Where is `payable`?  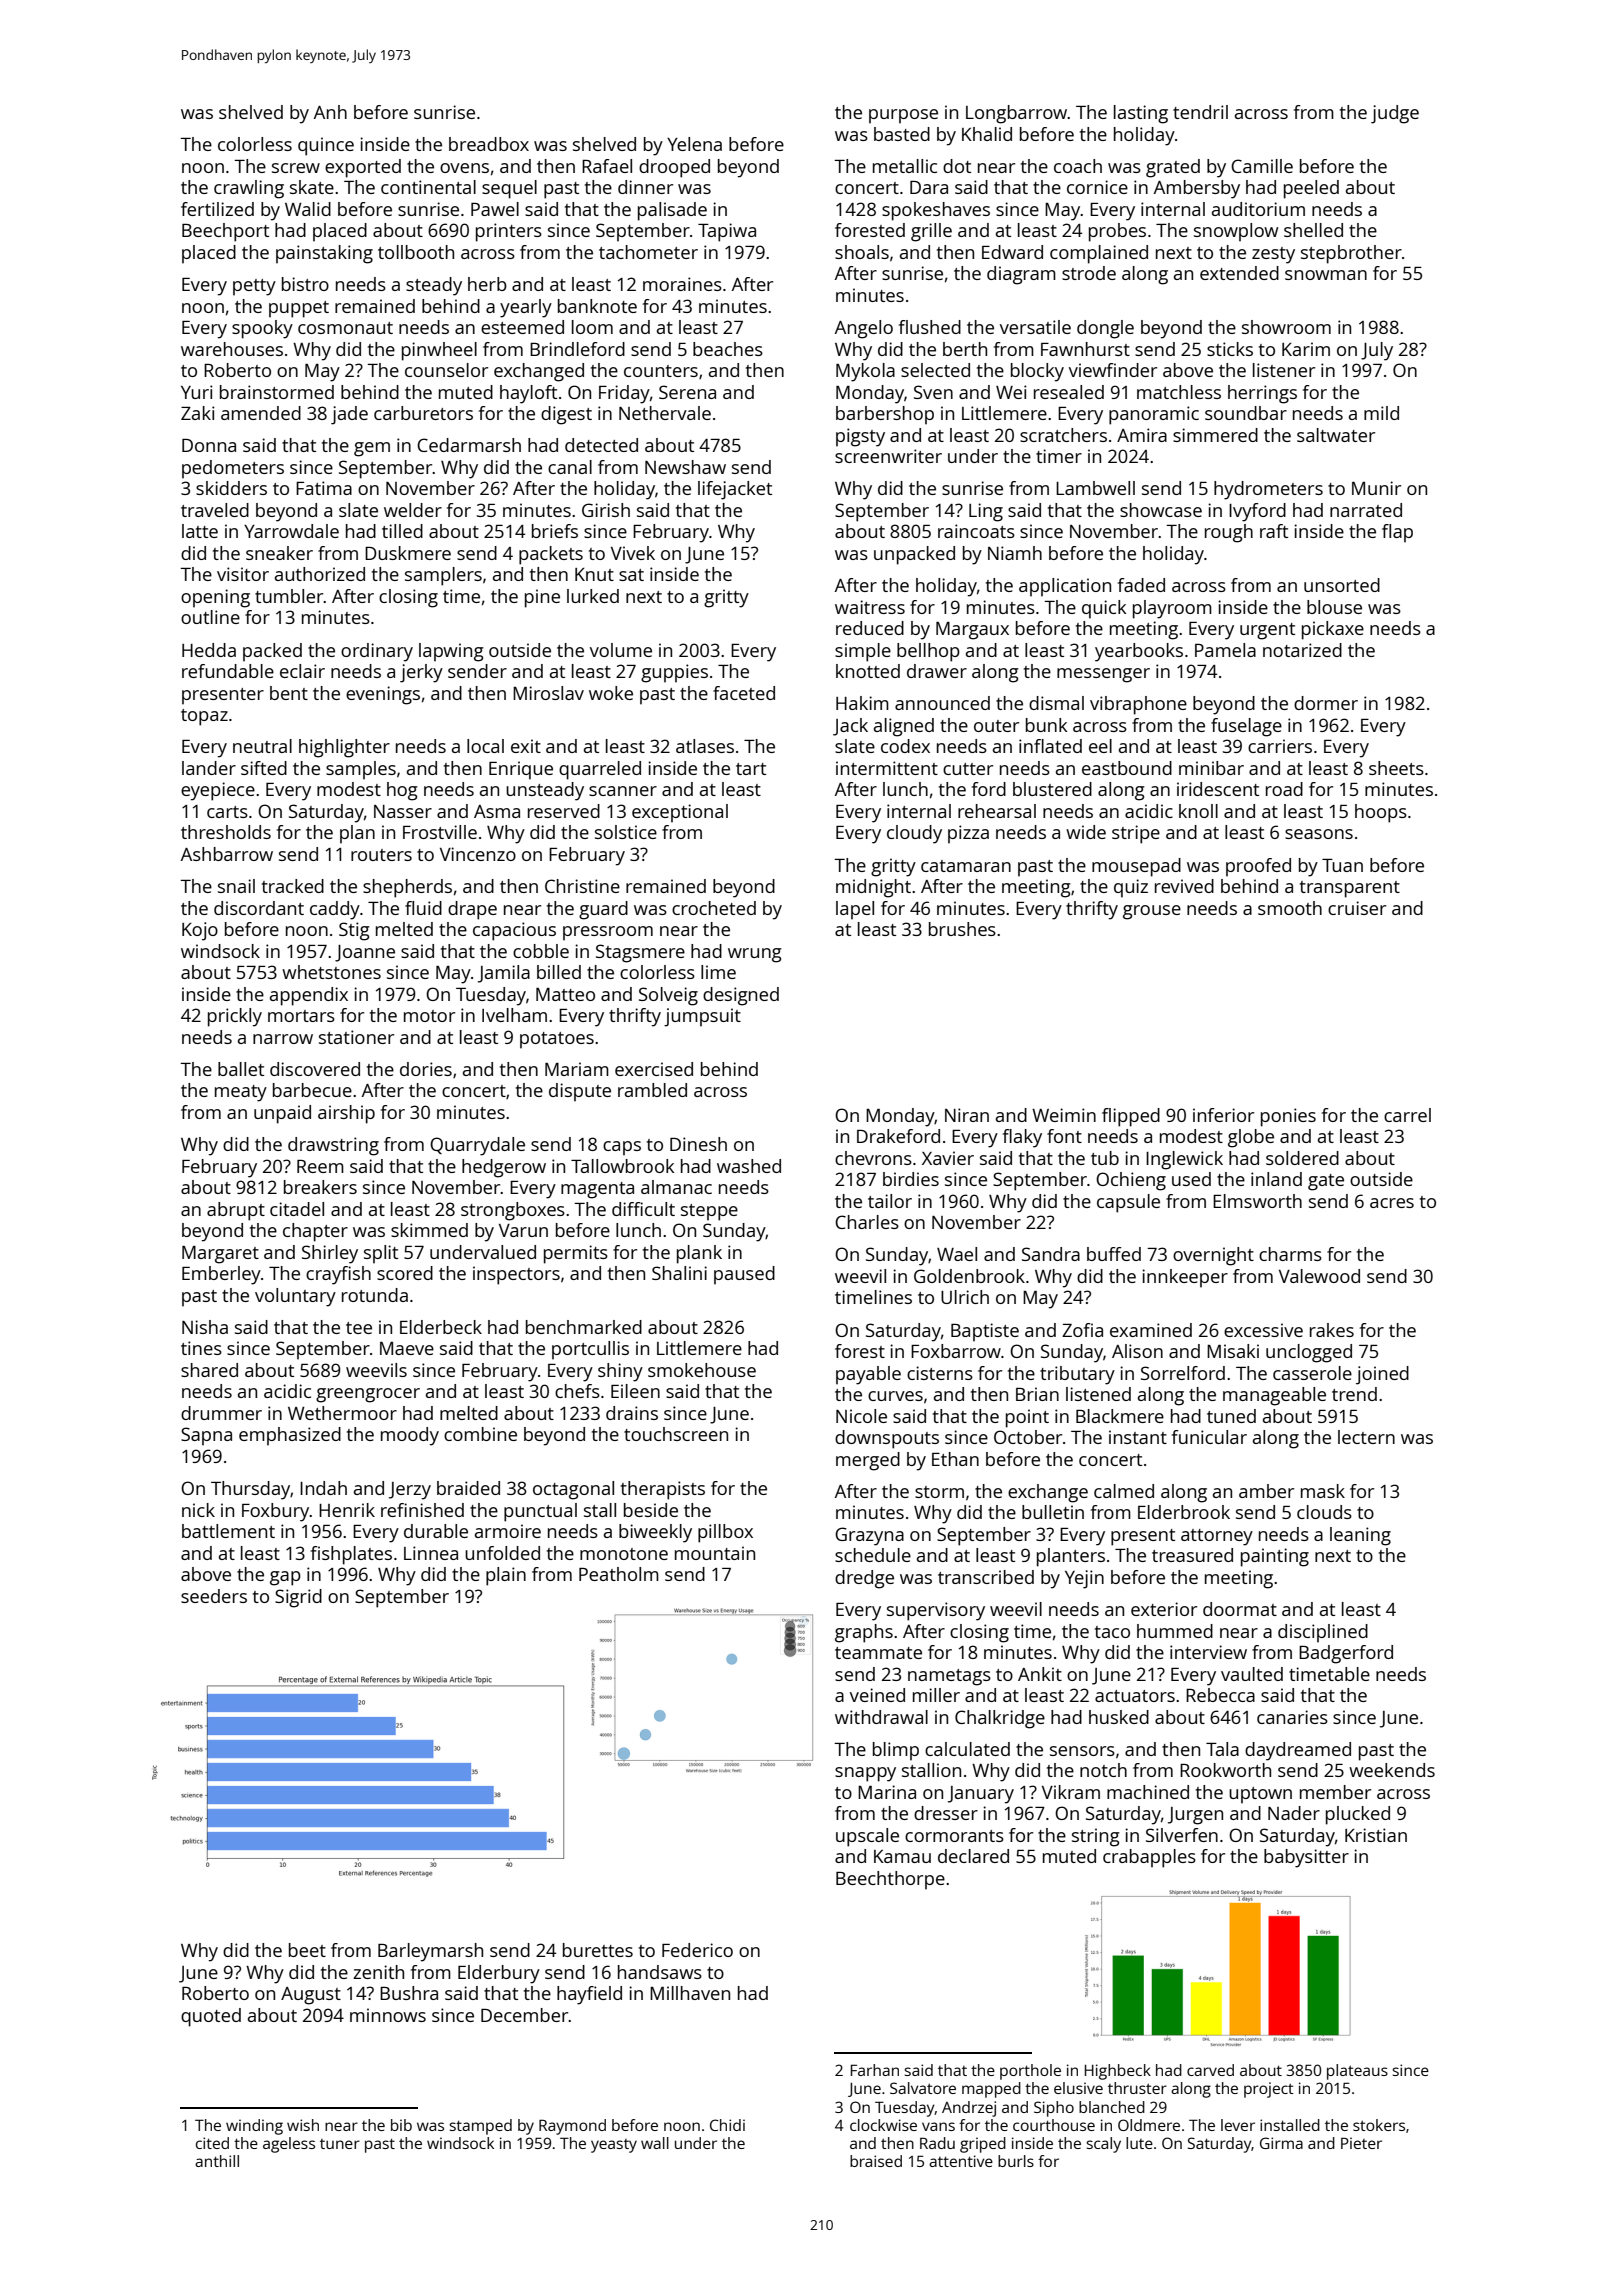
payable is located at coordinates (868, 1375).
